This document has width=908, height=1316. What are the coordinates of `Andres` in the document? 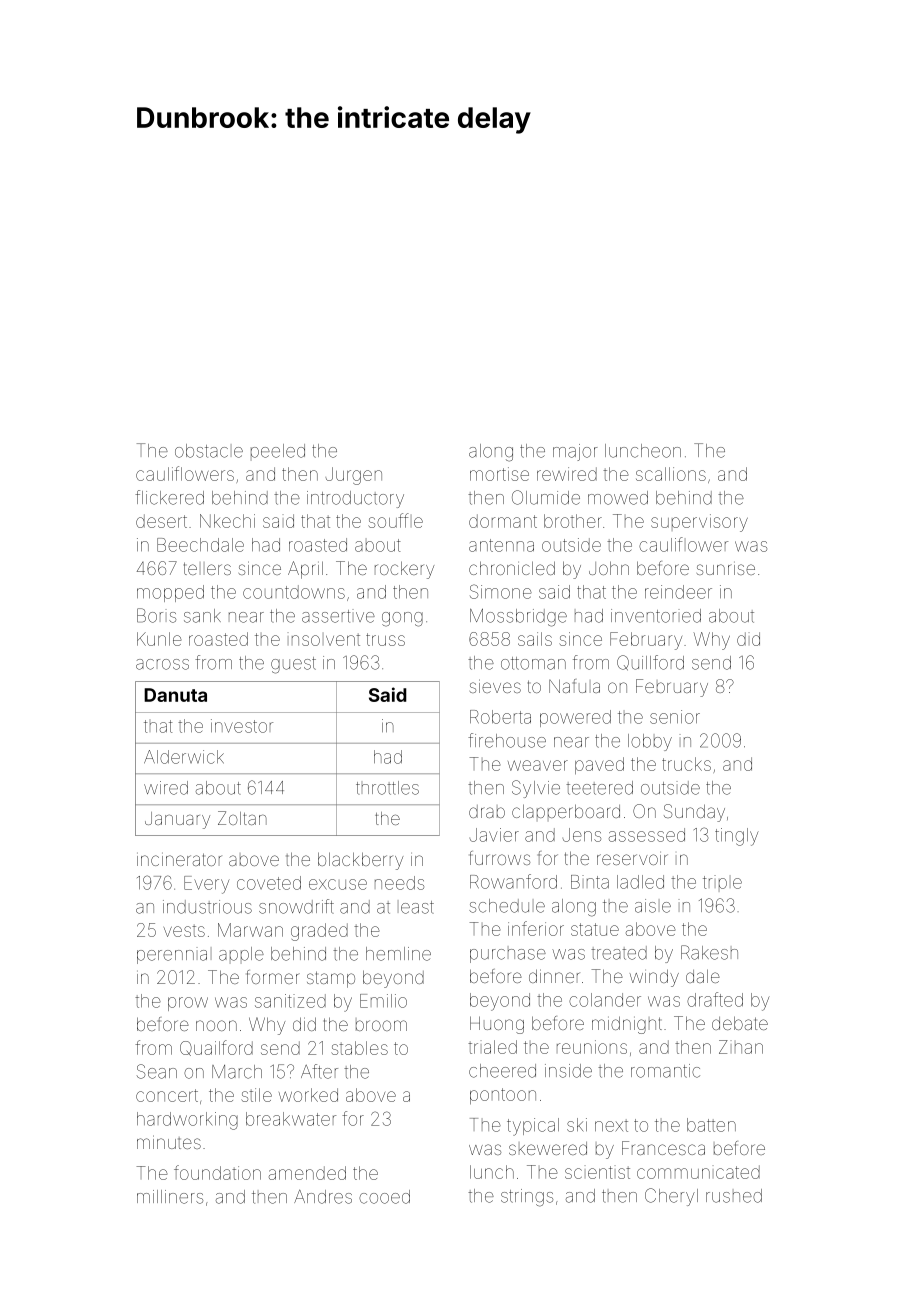 It's located at (323, 1197).
